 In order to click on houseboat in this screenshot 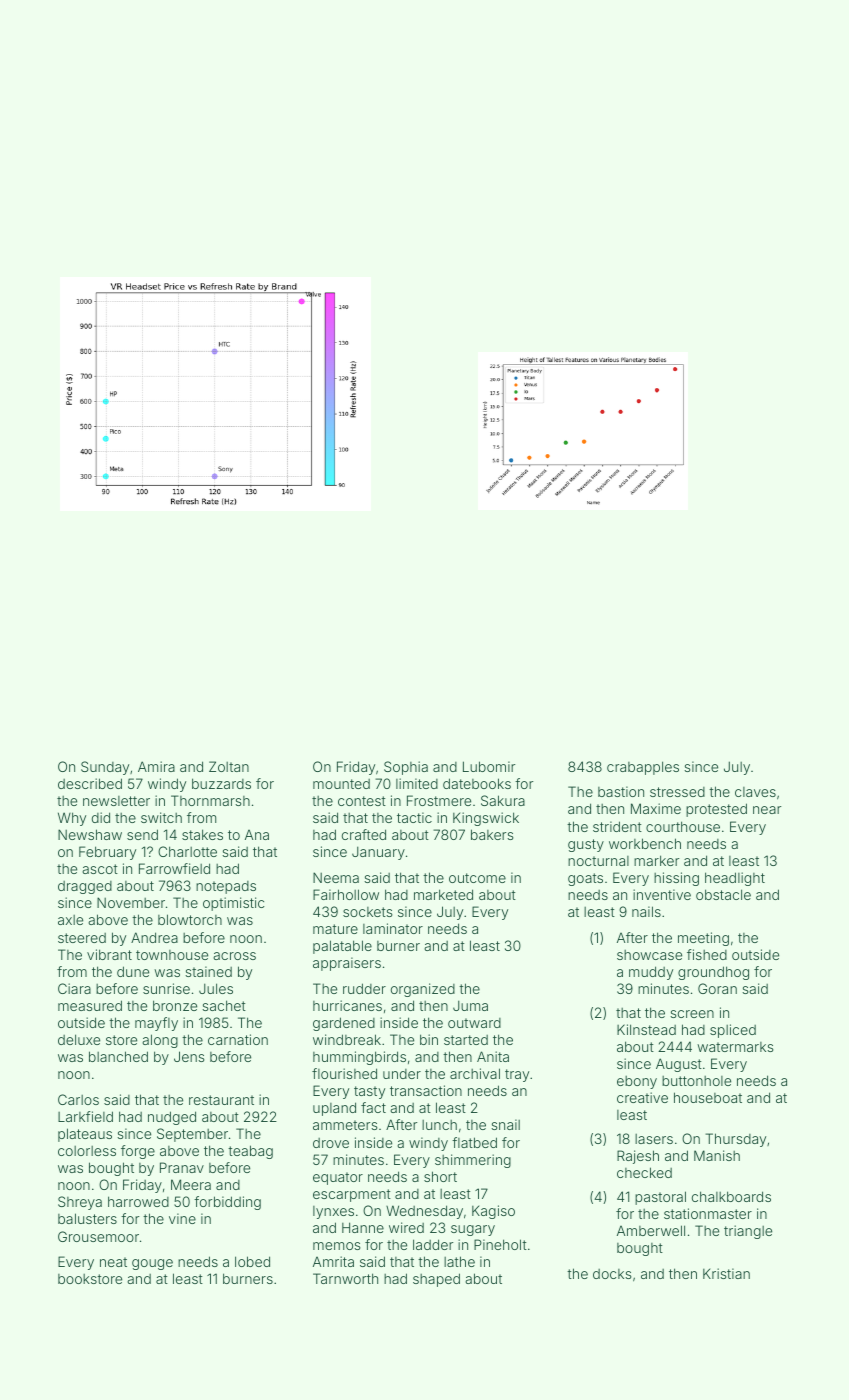, I will do `click(708, 1097)`.
